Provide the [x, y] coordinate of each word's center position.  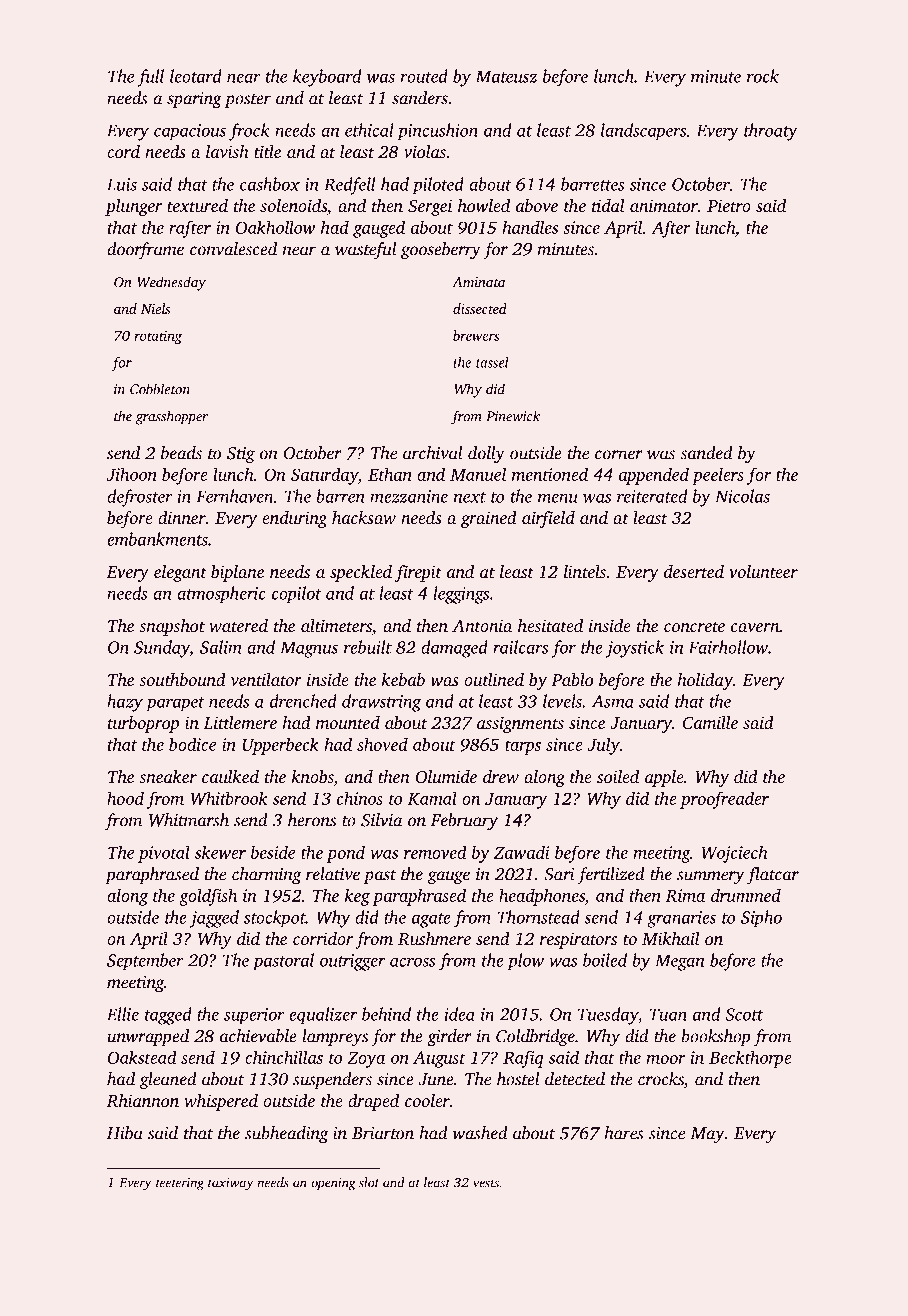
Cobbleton [160, 389]
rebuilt [368, 647]
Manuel [478, 474]
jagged [214, 919]
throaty [771, 132]
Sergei [430, 207]
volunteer [763, 571]
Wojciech [734, 854]
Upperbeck [280, 746]
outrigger [352, 962]
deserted [694, 571]
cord [123, 151]
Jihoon [132, 474]
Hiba [125, 1133]
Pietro [729, 205]
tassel [492, 362]
